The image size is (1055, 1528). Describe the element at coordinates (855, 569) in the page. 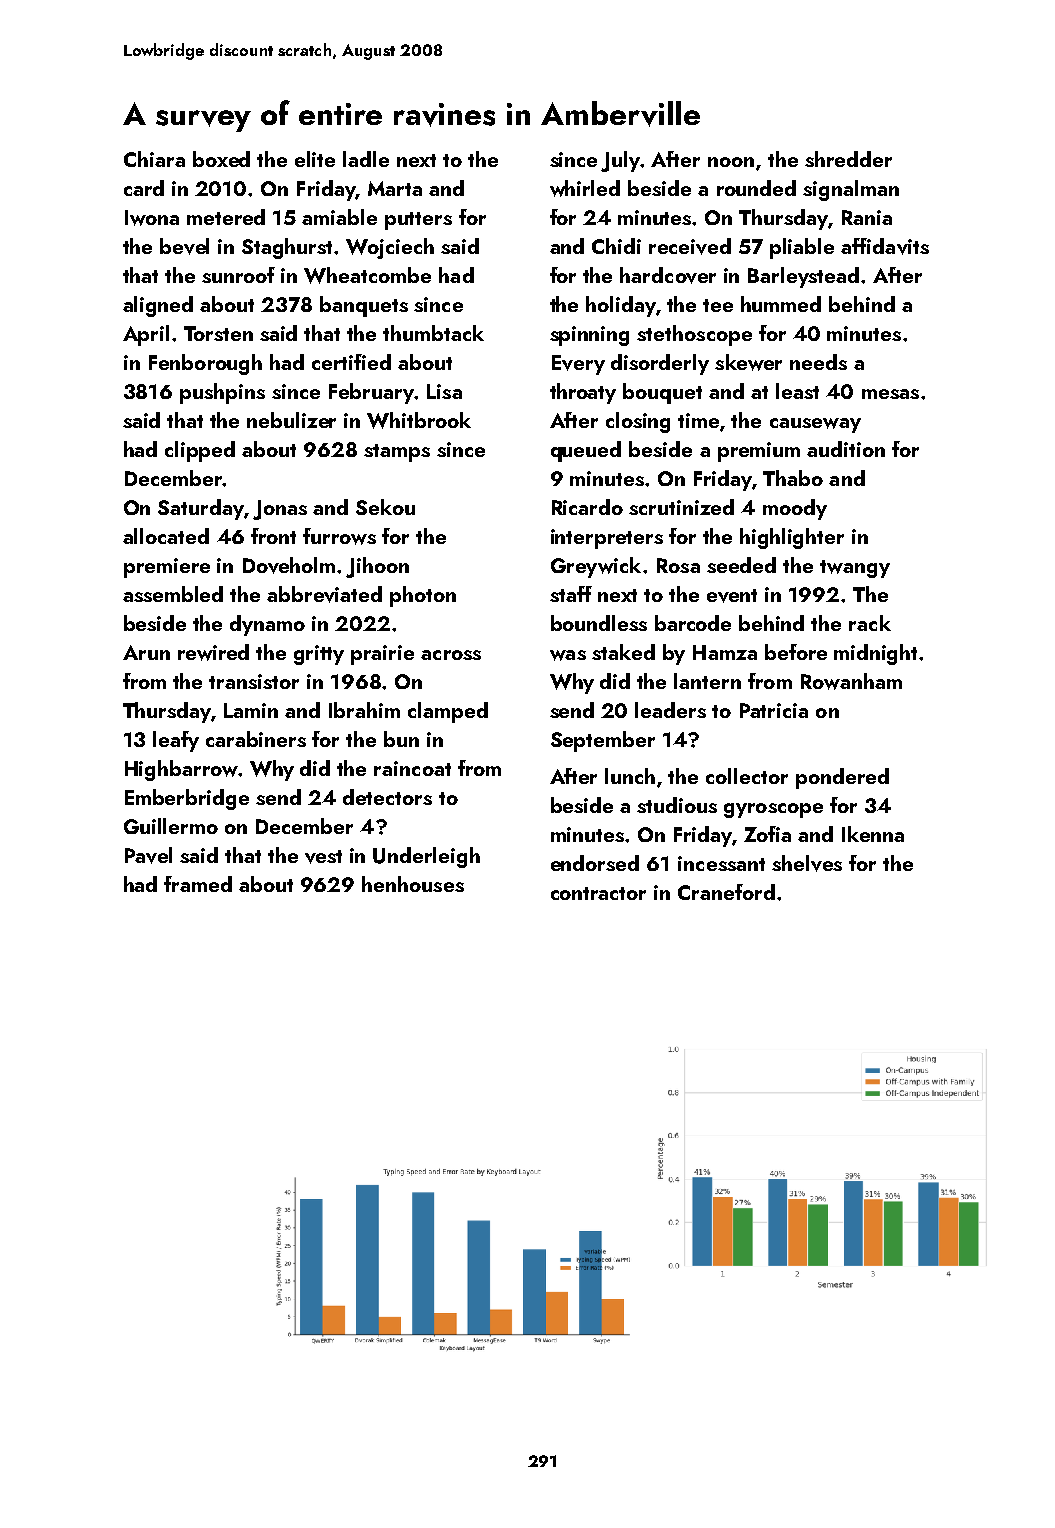

I see `twangy` at that location.
